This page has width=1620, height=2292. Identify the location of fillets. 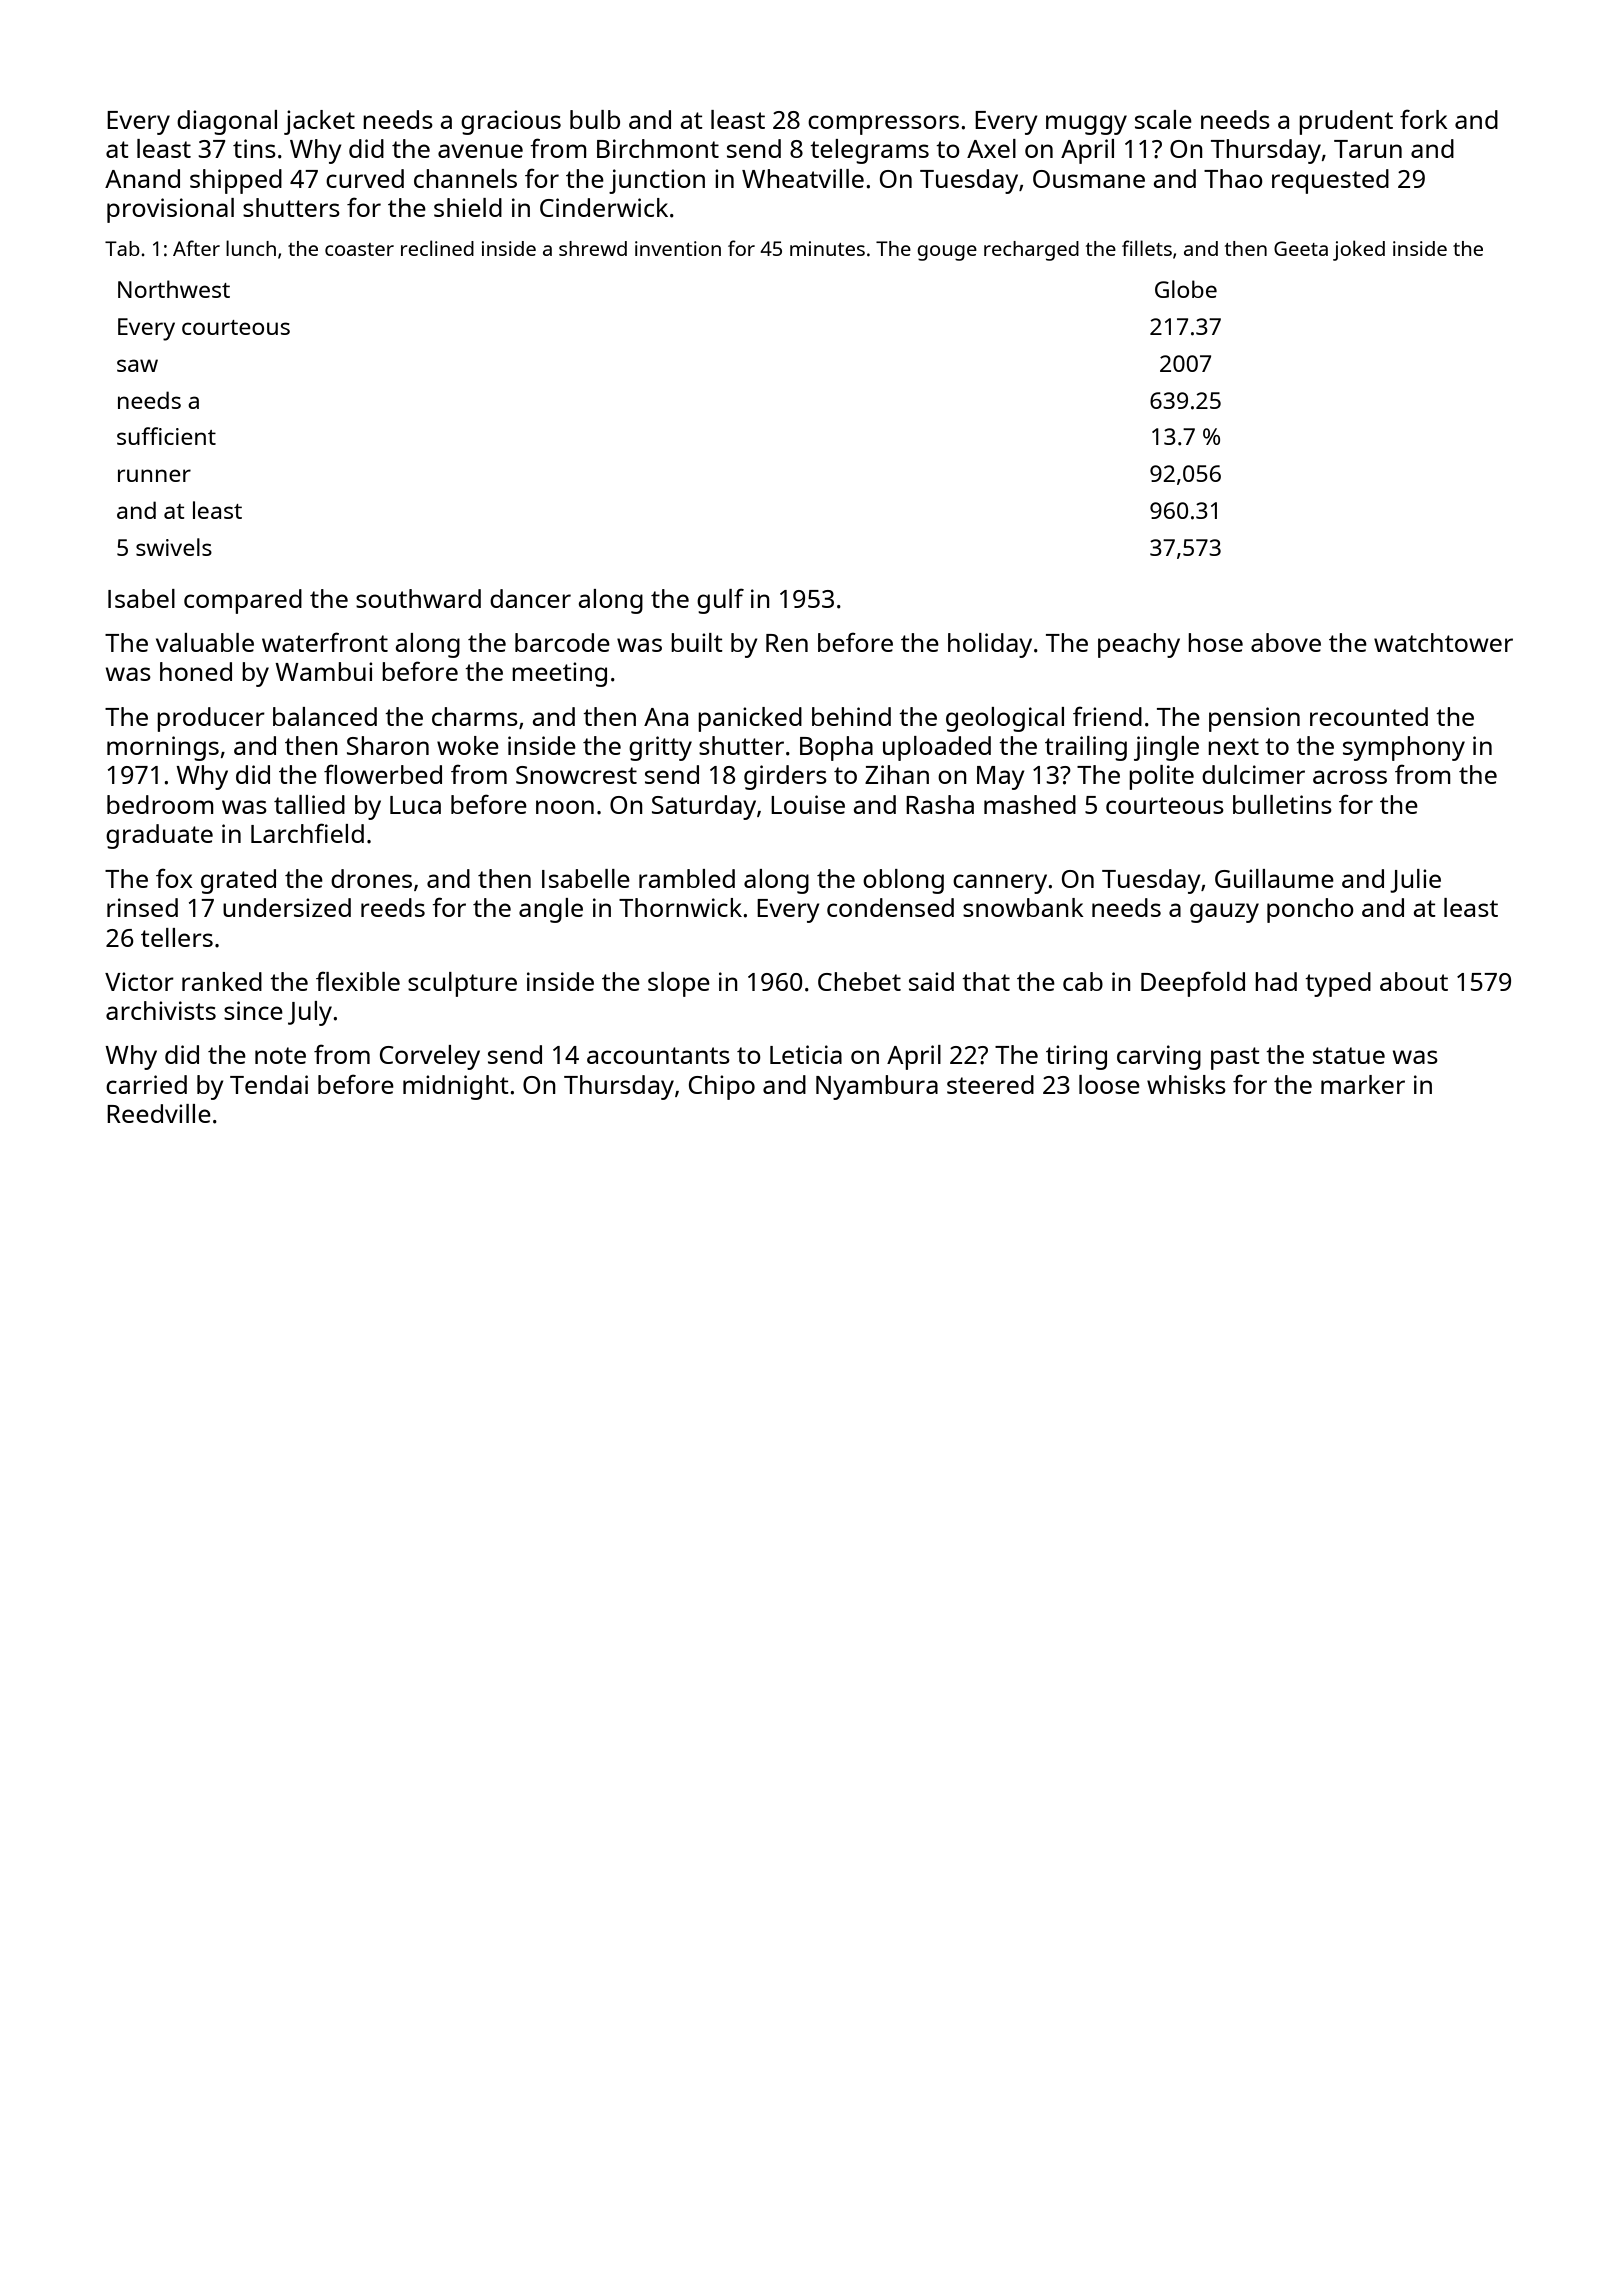
(1147, 248).
